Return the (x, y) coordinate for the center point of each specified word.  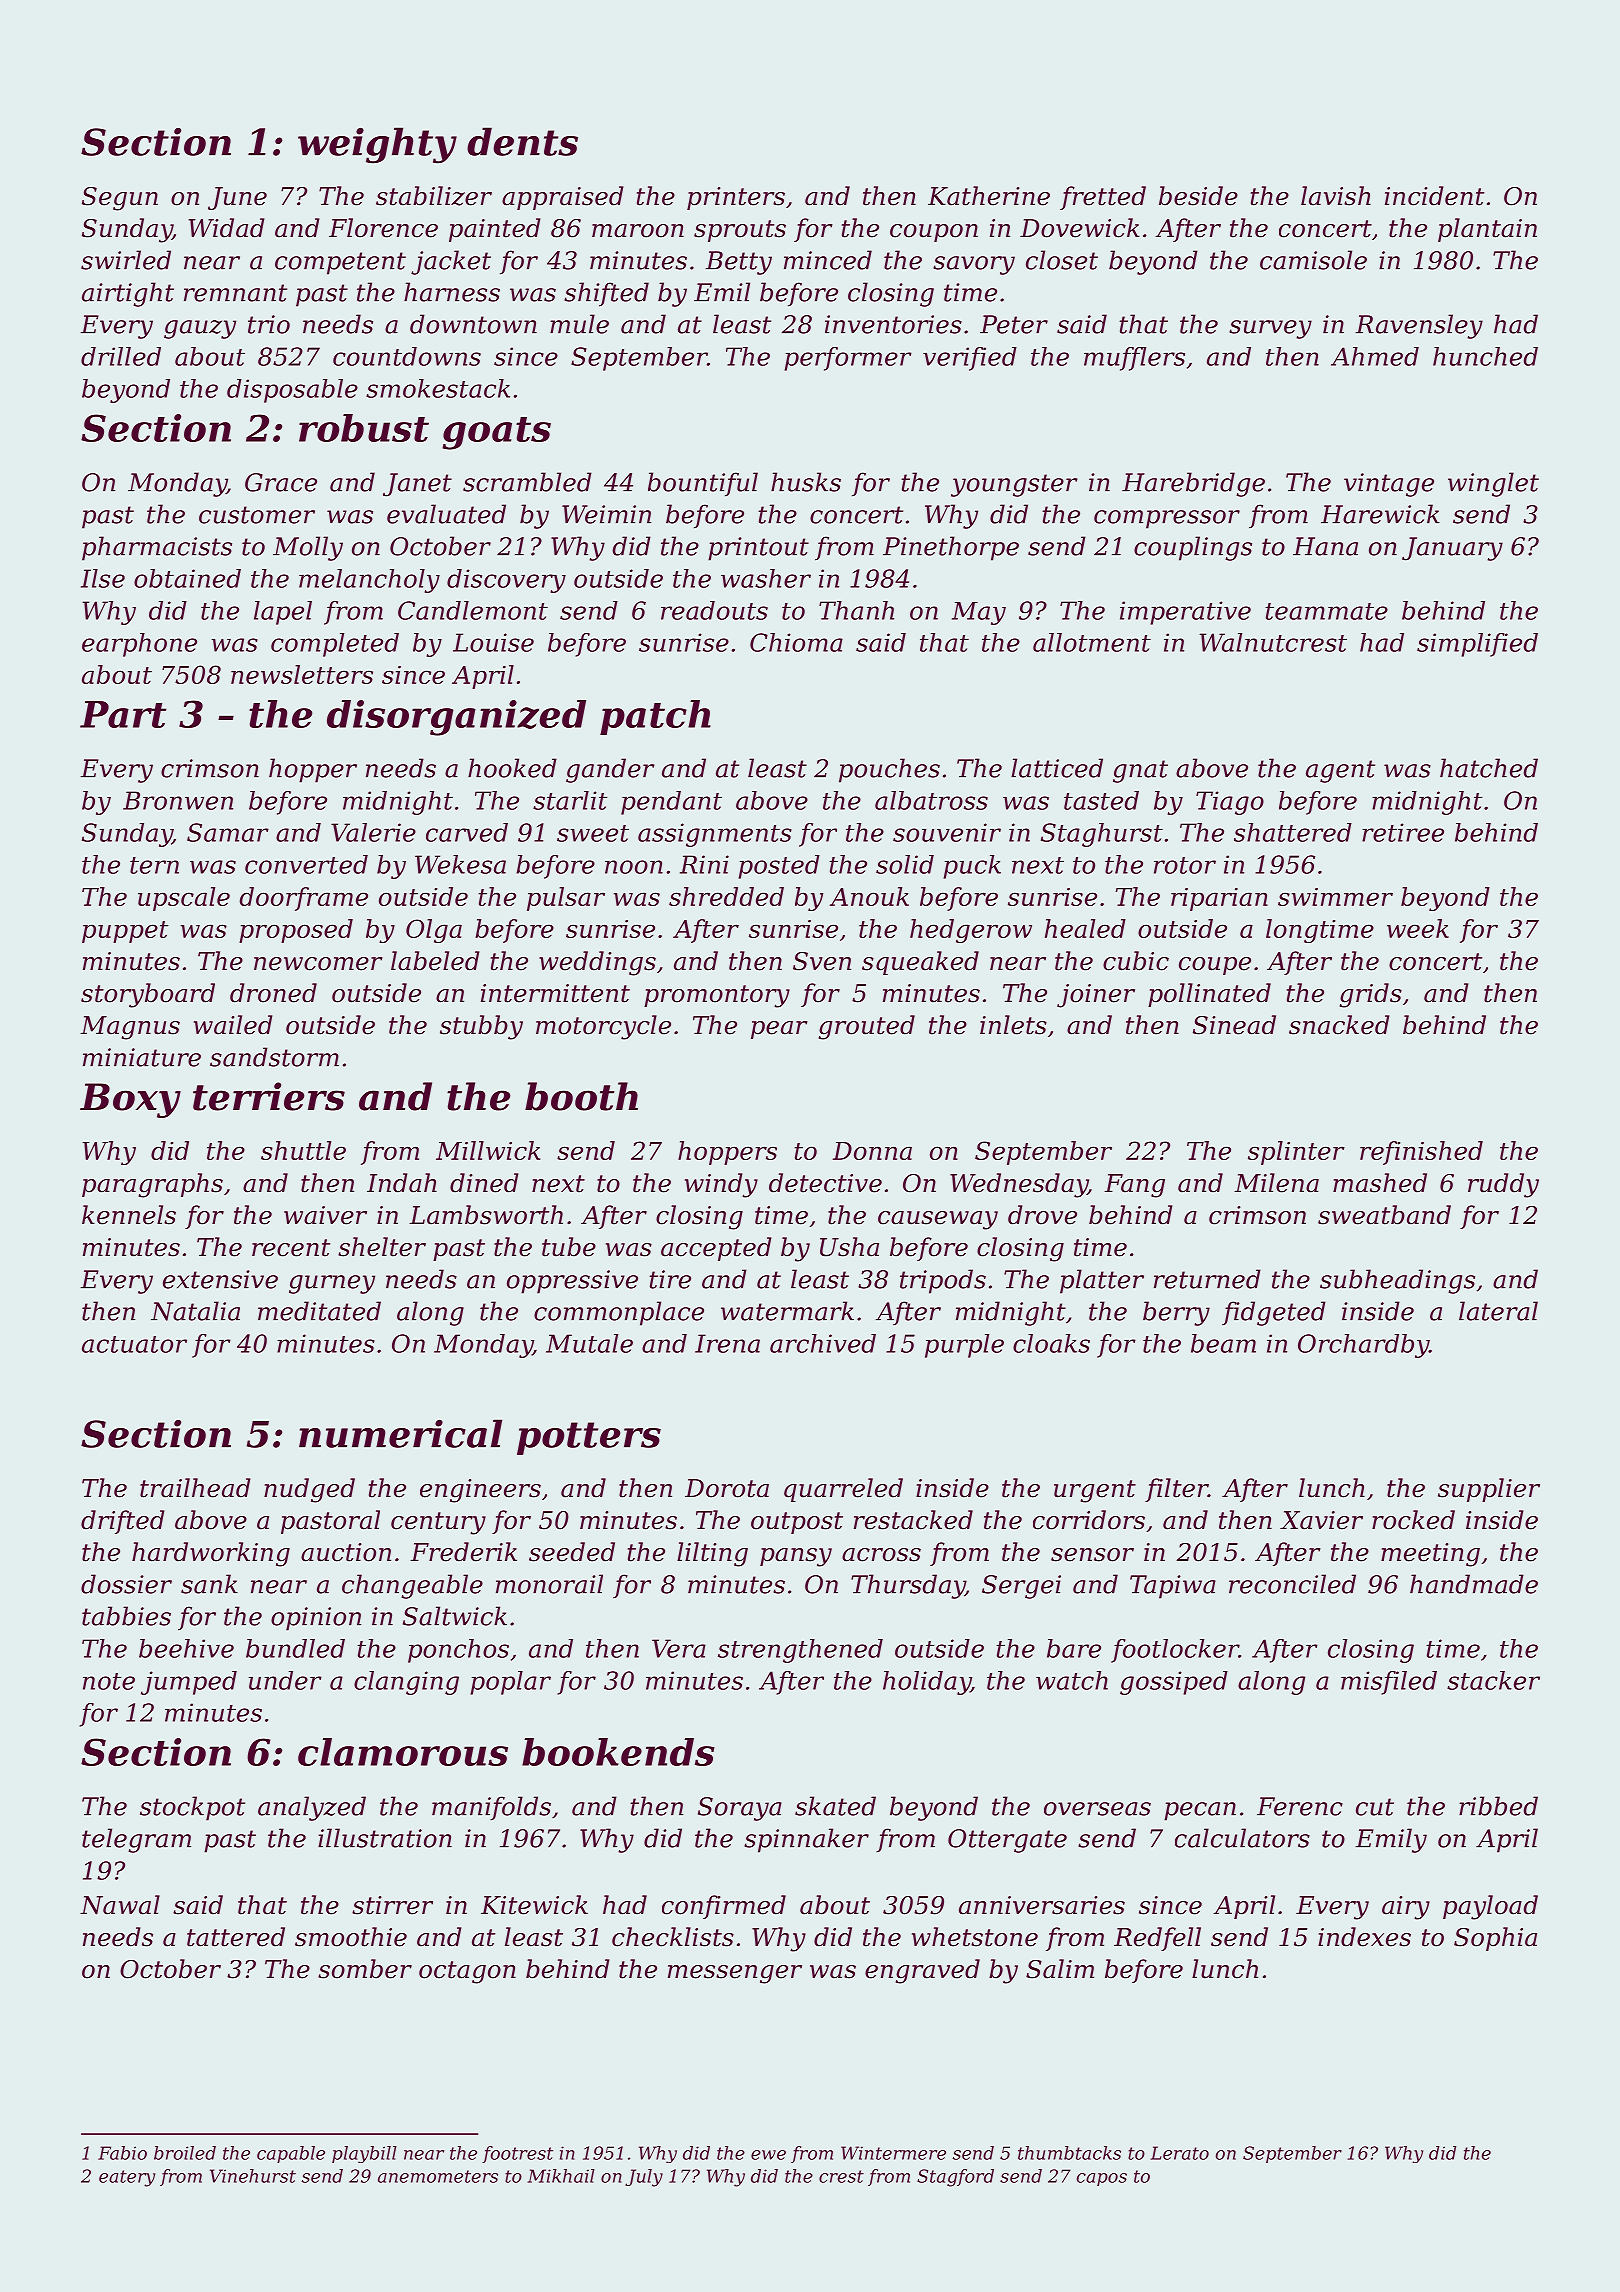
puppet (125, 932)
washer (766, 578)
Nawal (120, 1905)
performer (848, 359)
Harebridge (1193, 484)
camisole (1313, 260)
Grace (281, 482)
